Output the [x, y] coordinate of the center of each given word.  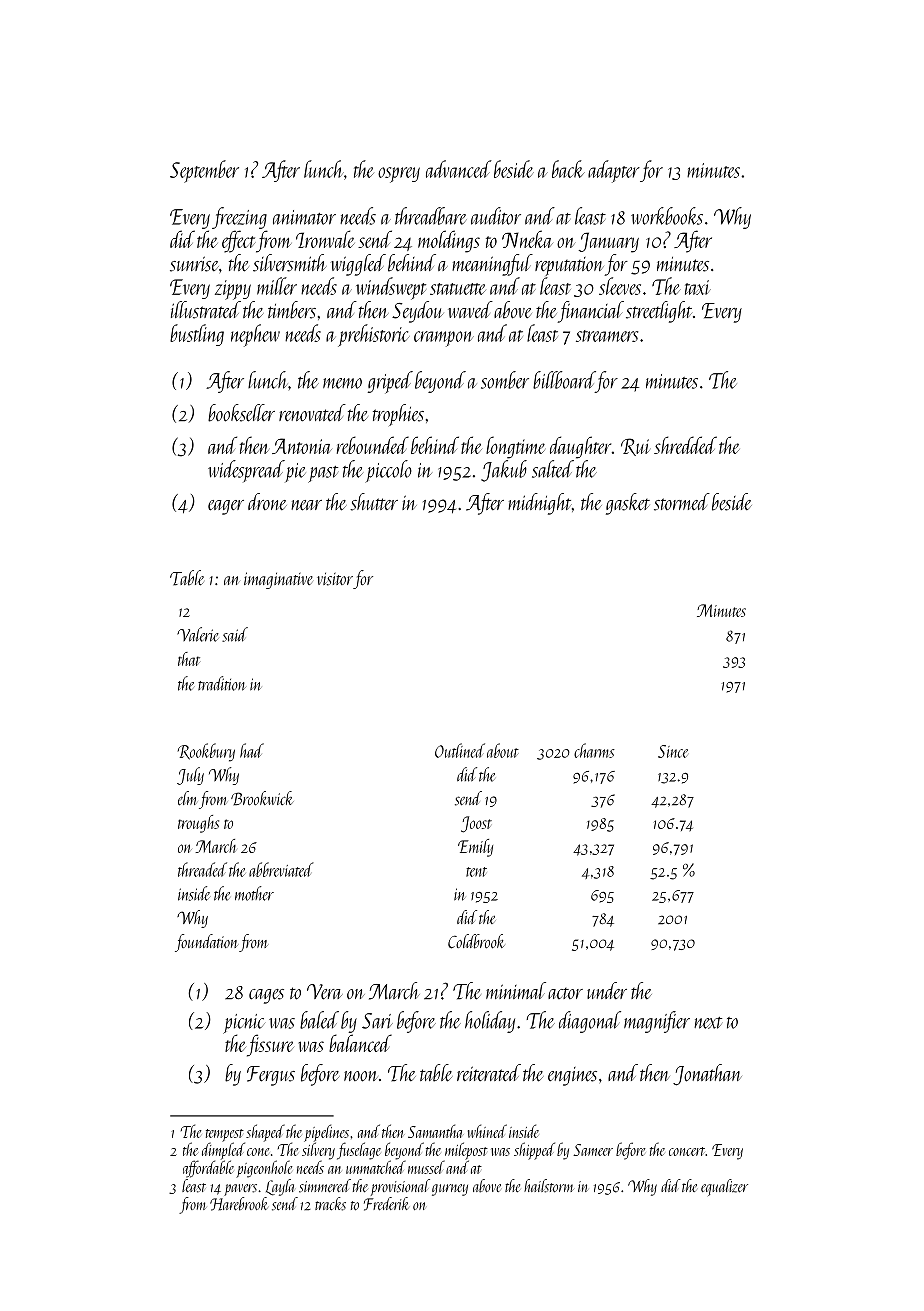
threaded [202, 869]
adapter [614, 171]
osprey [399, 175]
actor [565, 993]
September [204, 171]
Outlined [460, 750]
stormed [682, 502]
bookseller [241, 413]
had [252, 750]
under [607, 990]
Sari [377, 1021]
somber [505, 380]
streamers [607, 336]
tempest [225, 1135]
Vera [325, 992]
